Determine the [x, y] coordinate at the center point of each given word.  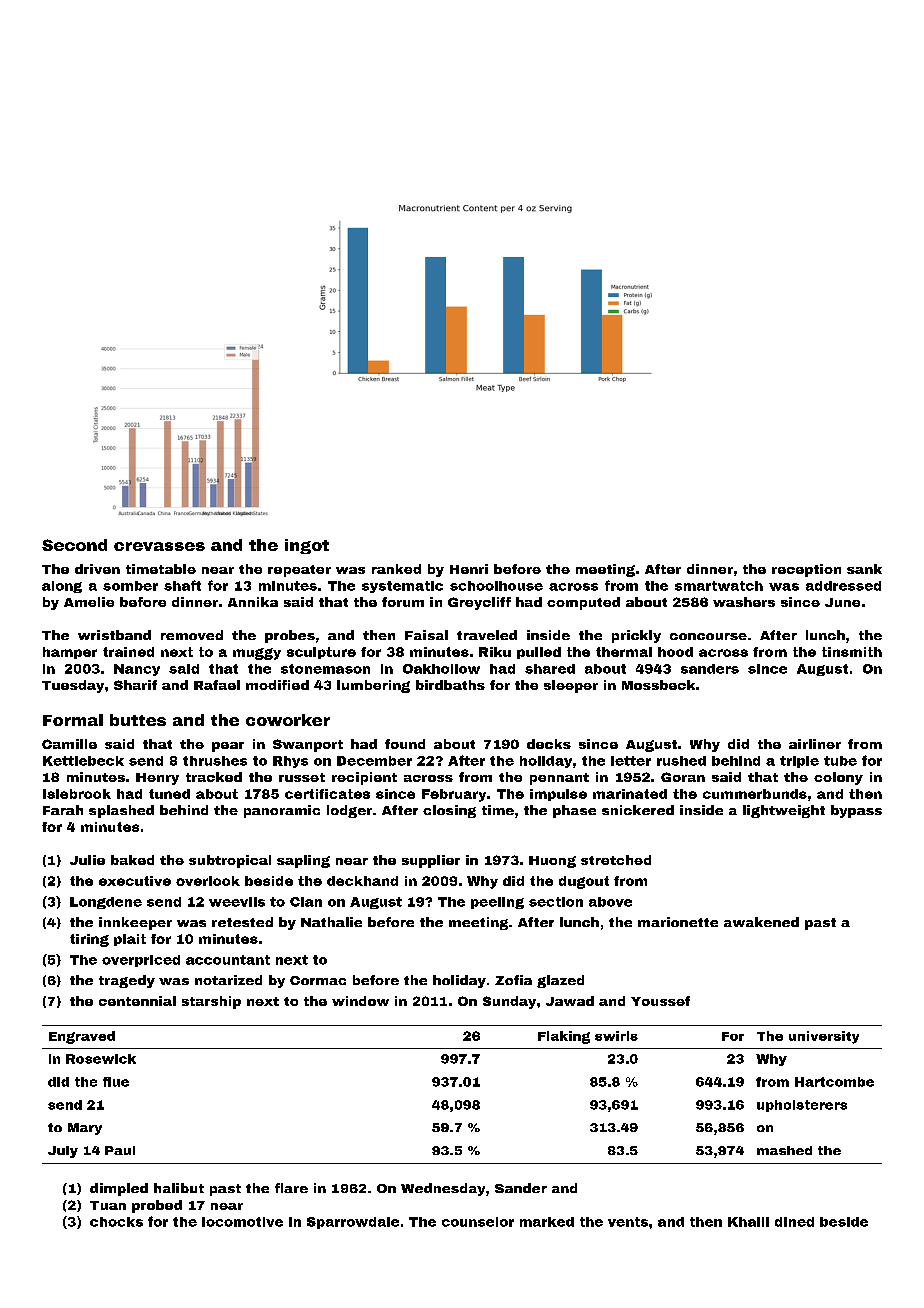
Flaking [564, 1037]
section [556, 902]
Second [74, 545]
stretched [616, 860]
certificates [327, 794]
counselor [478, 1222]
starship [211, 1002]
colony [838, 778]
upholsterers [802, 1106]
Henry [157, 779]
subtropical [230, 861]
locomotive [242, 1222]
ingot [307, 546]
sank [864, 569]
